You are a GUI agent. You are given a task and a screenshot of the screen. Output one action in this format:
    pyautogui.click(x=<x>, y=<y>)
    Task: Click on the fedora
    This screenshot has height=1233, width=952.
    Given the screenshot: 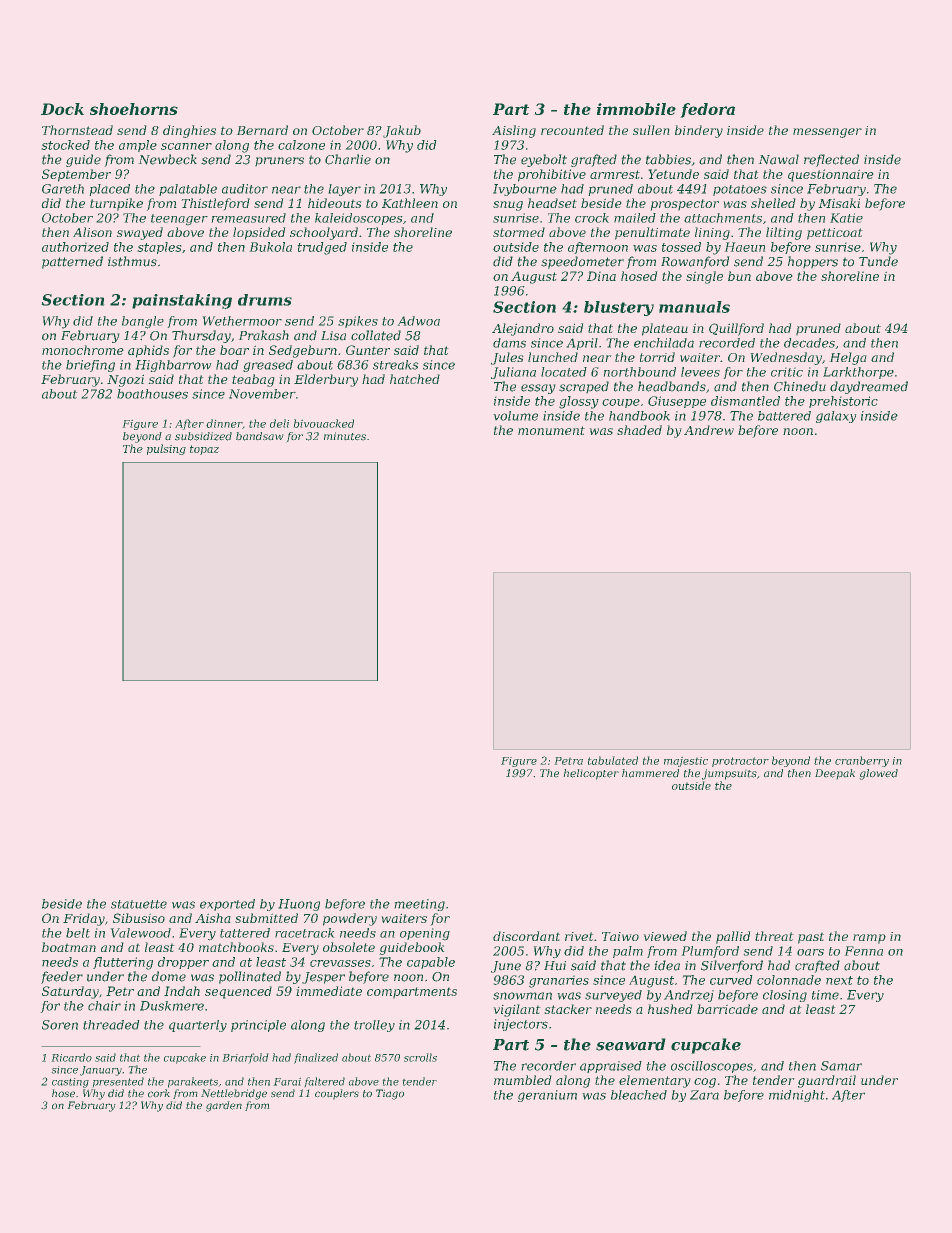 What is the action you would take?
    pyautogui.click(x=707, y=110)
